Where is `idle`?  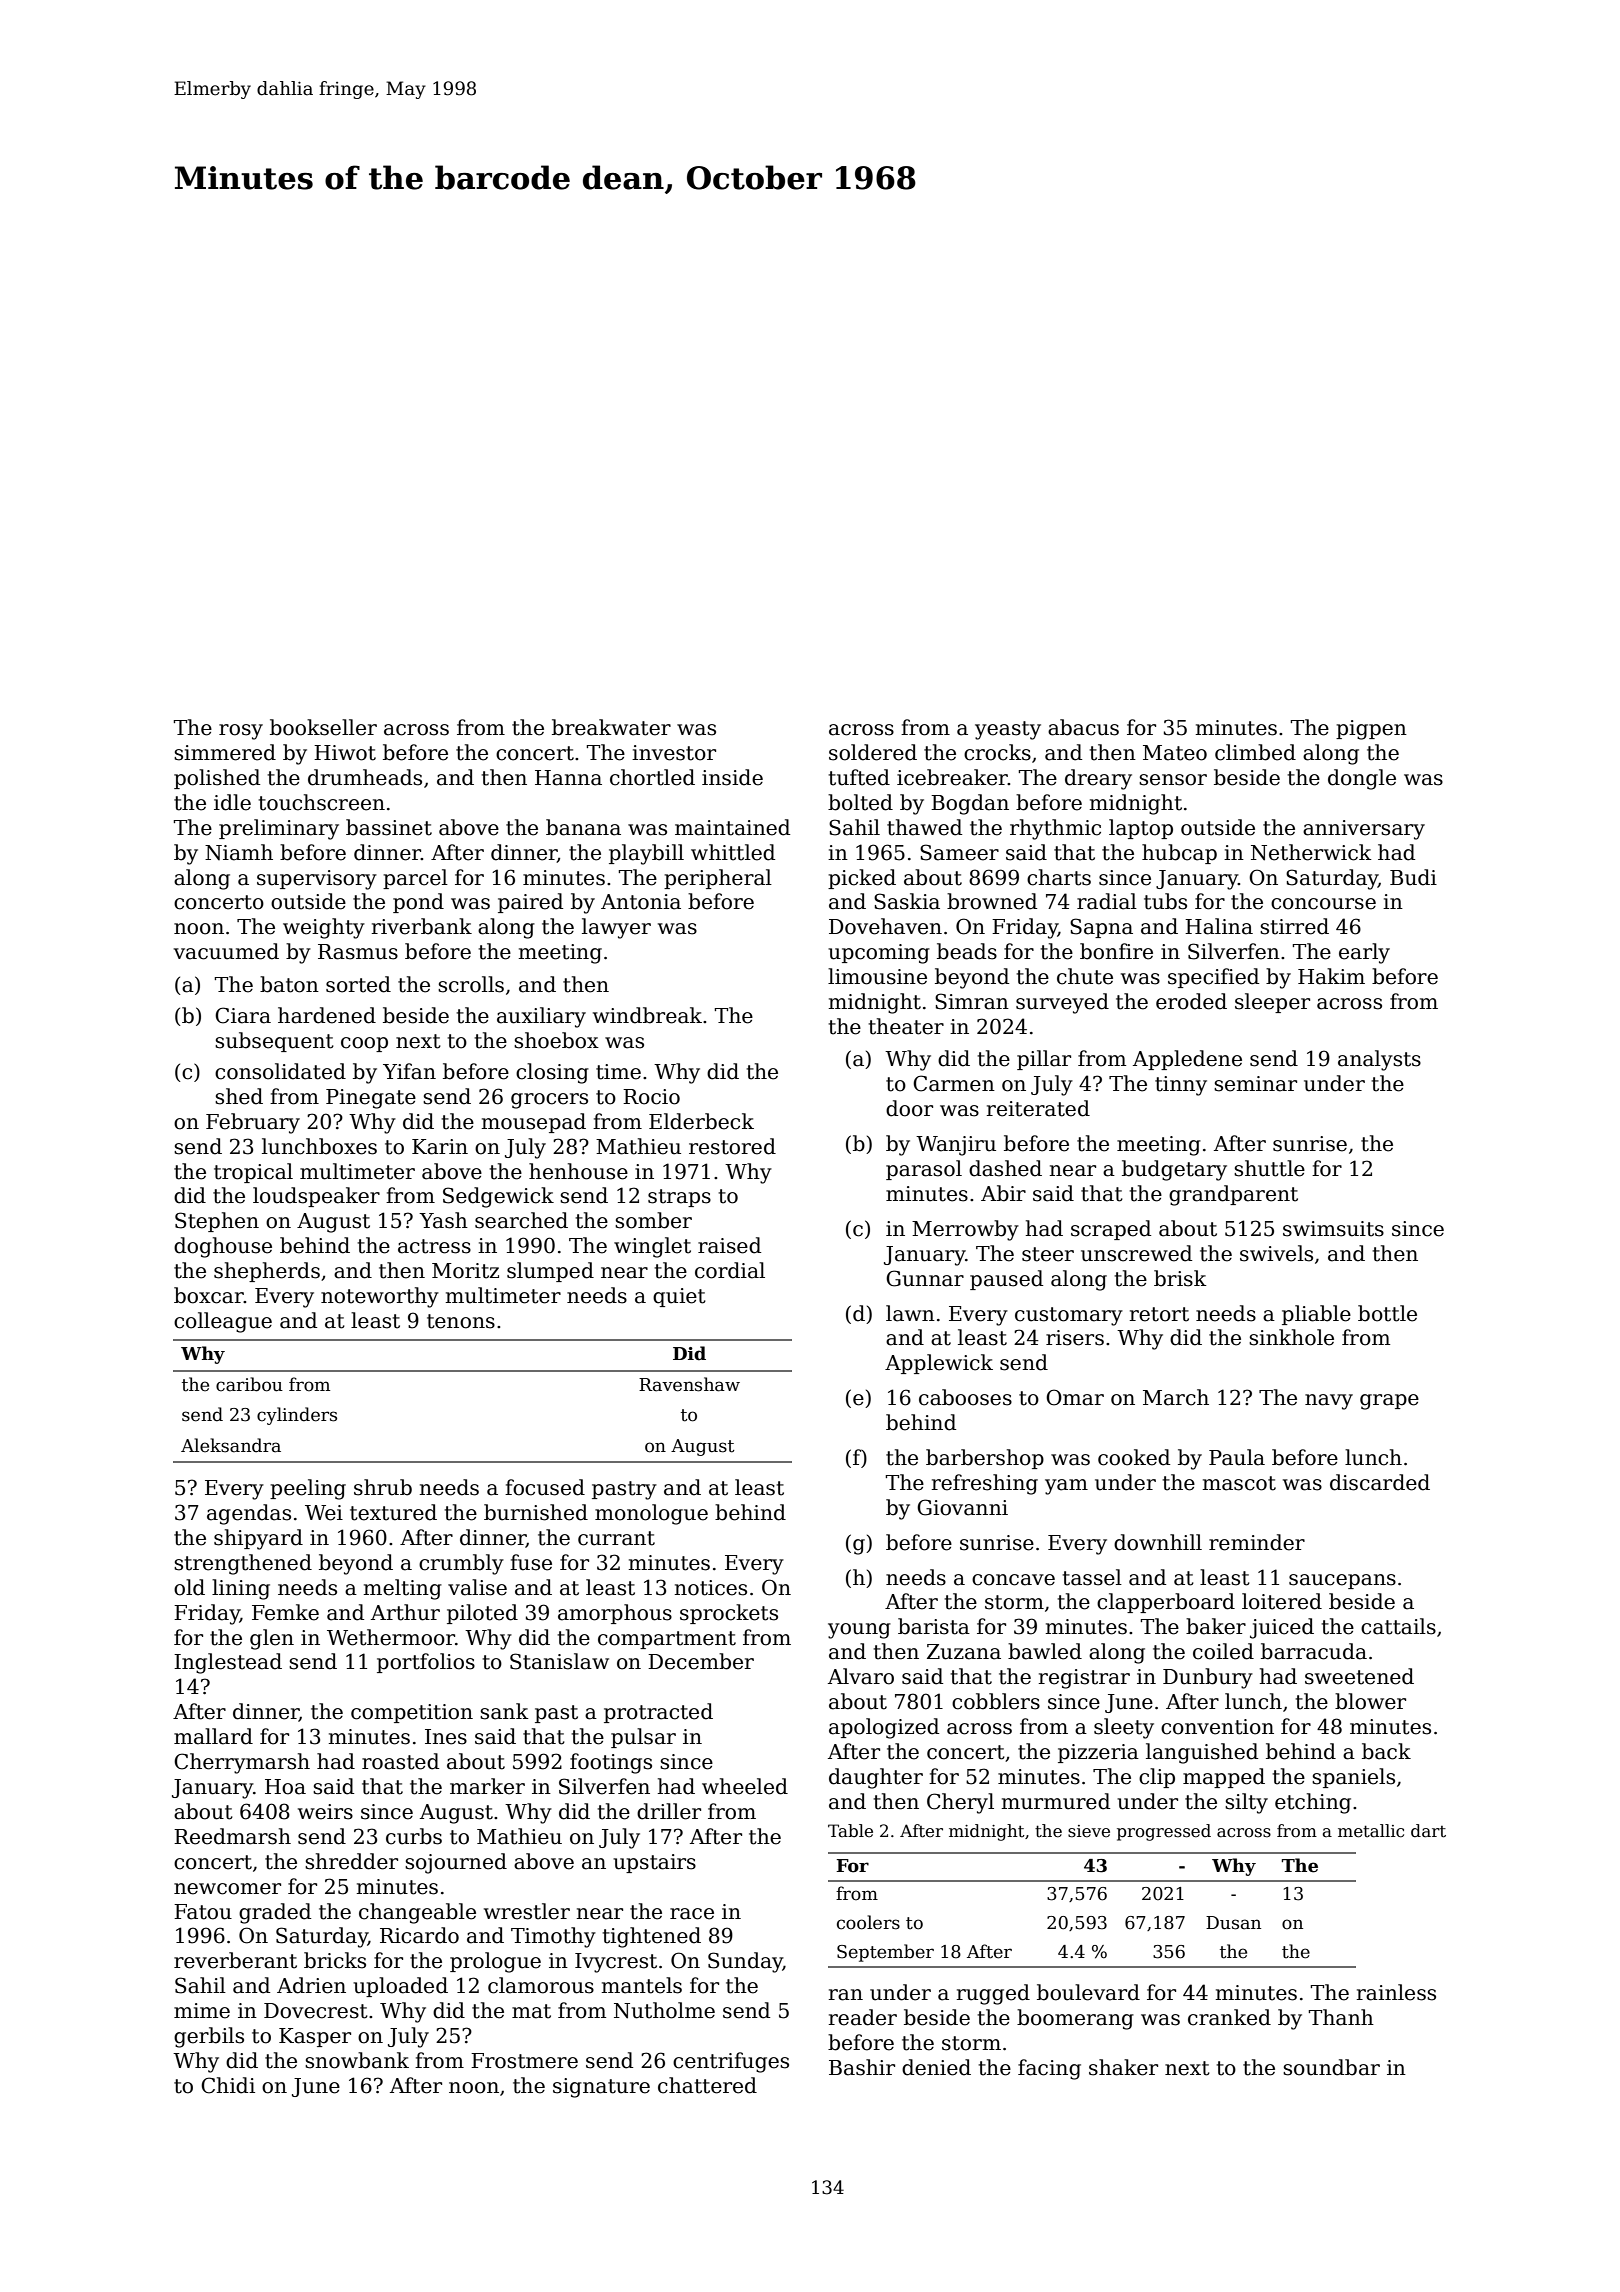 idle is located at coordinates (232, 802).
